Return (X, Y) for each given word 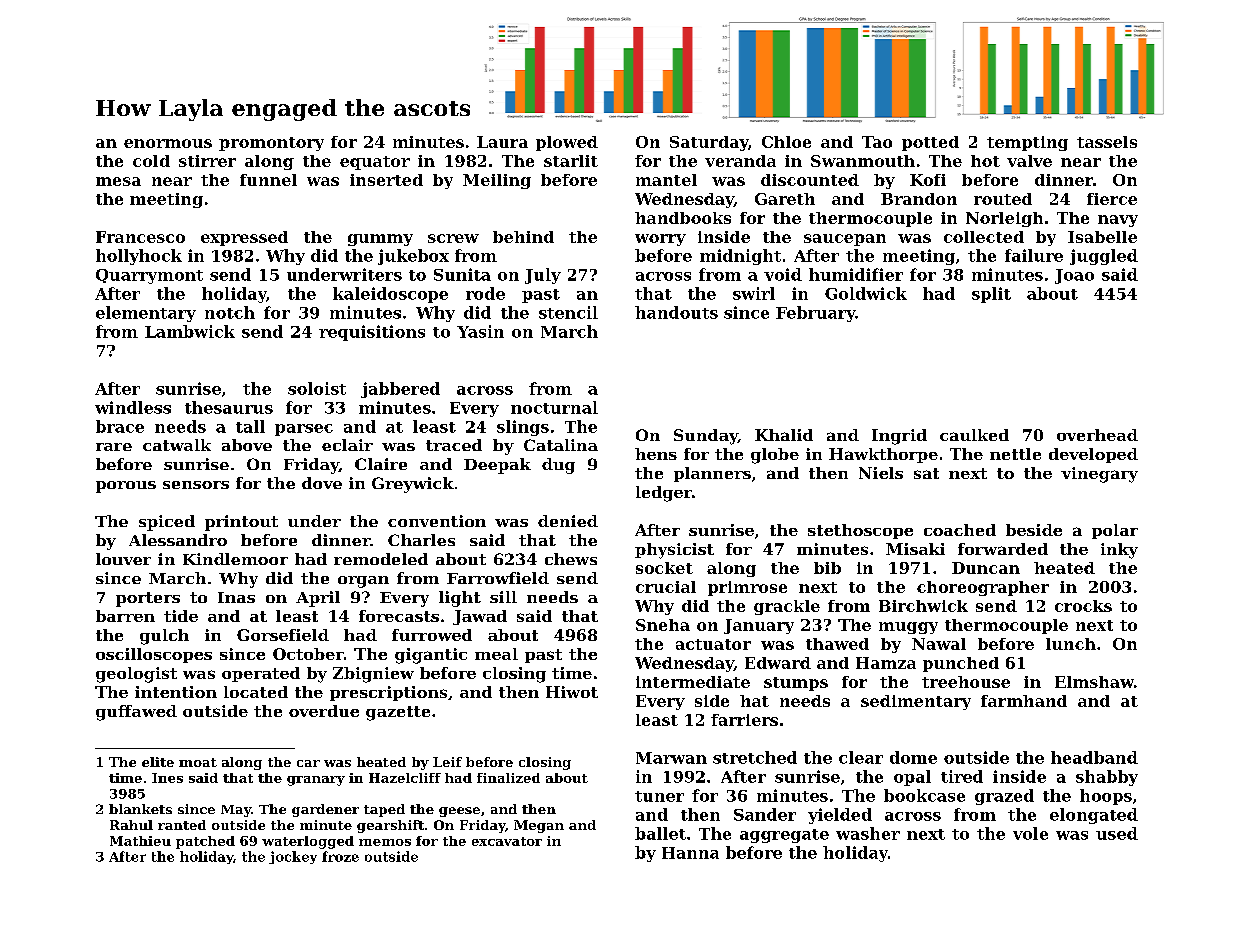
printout (241, 523)
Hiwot (572, 692)
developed (1093, 455)
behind (523, 237)
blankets (140, 809)
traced (454, 445)
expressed (244, 238)
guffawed (136, 713)
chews (571, 559)
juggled (1104, 257)
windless (133, 407)
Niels (881, 473)
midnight (740, 257)
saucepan (845, 240)
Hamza (886, 663)
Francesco (140, 237)
